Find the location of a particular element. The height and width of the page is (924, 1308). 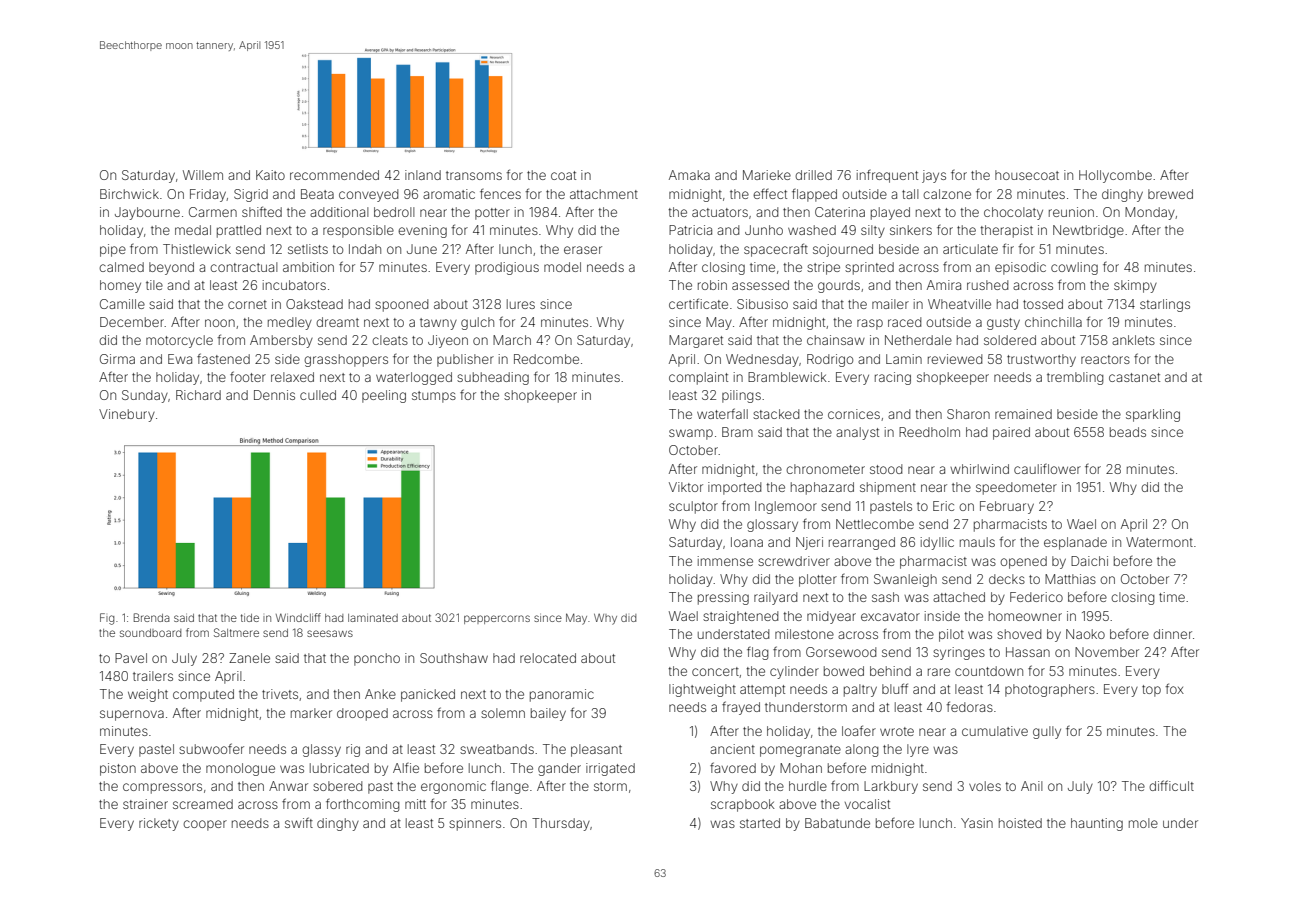

rickety is located at coordinates (159, 824).
